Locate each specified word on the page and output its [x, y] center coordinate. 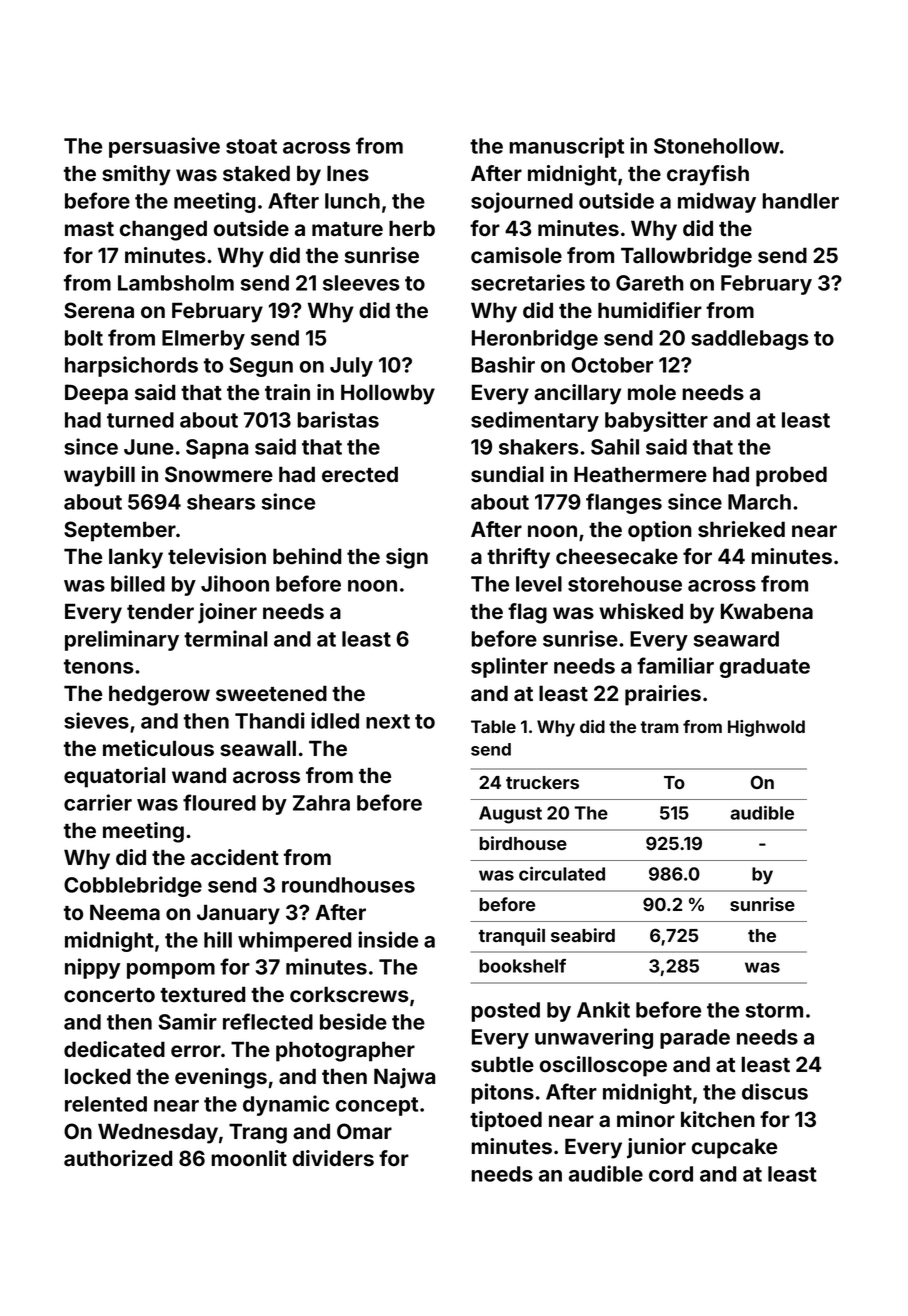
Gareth [650, 283]
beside [353, 1021]
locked [98, 1076]
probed [791, 476]
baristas [338, 419]
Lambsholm [176, 283]
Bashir [503, 364]
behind [307, 556]
